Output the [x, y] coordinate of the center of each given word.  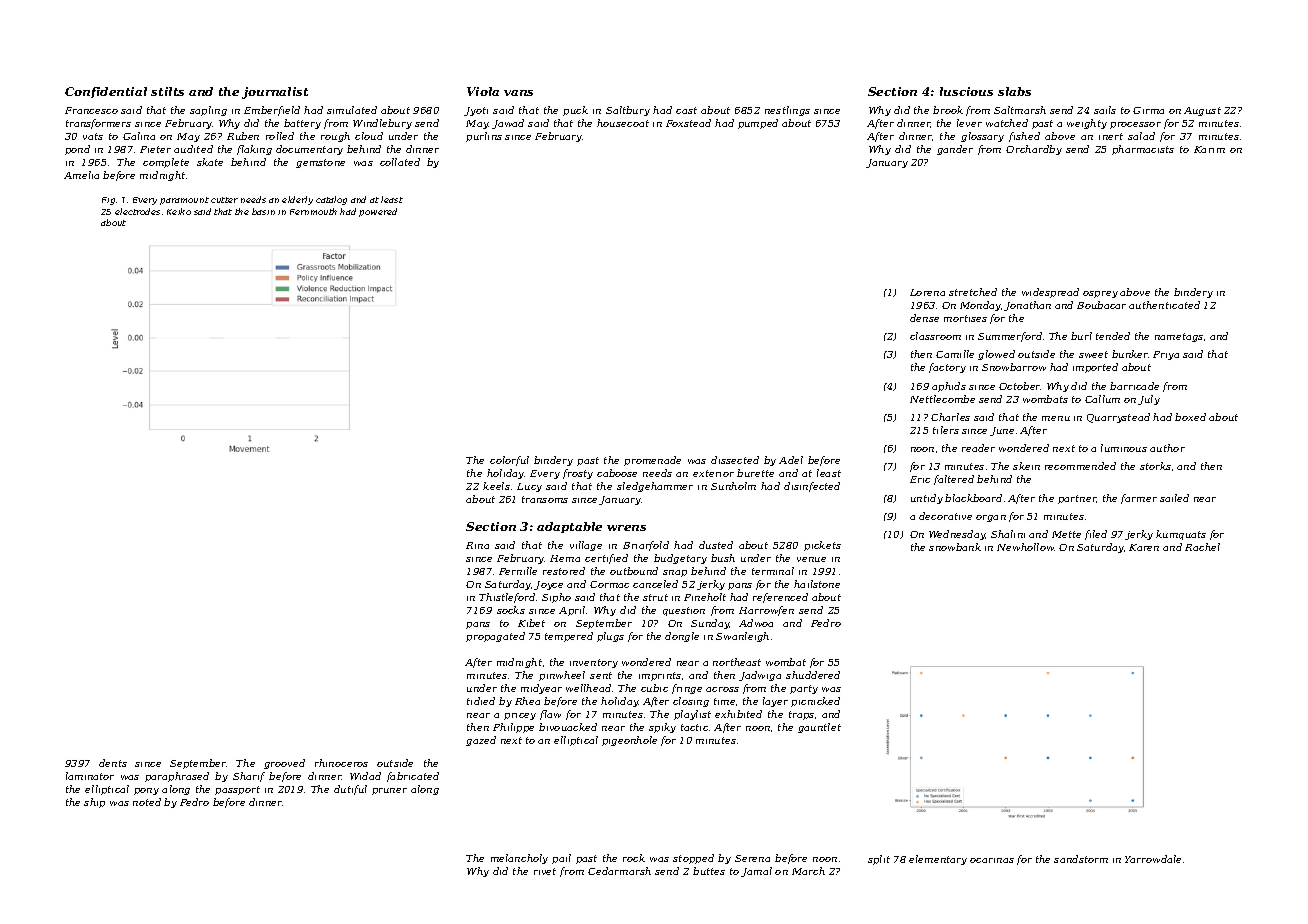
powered [378, 212]
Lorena [927, 292]
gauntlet [819, 728]
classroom [935, 336]
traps [801, 715]
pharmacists [1143, 150]
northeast [737, 662]
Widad [365, 776]
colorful [509, 461]
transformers [98, 124]
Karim [1209, 149]
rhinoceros [341, 763]
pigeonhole [629, 741]
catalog [331, 200]
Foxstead [688, 123]
